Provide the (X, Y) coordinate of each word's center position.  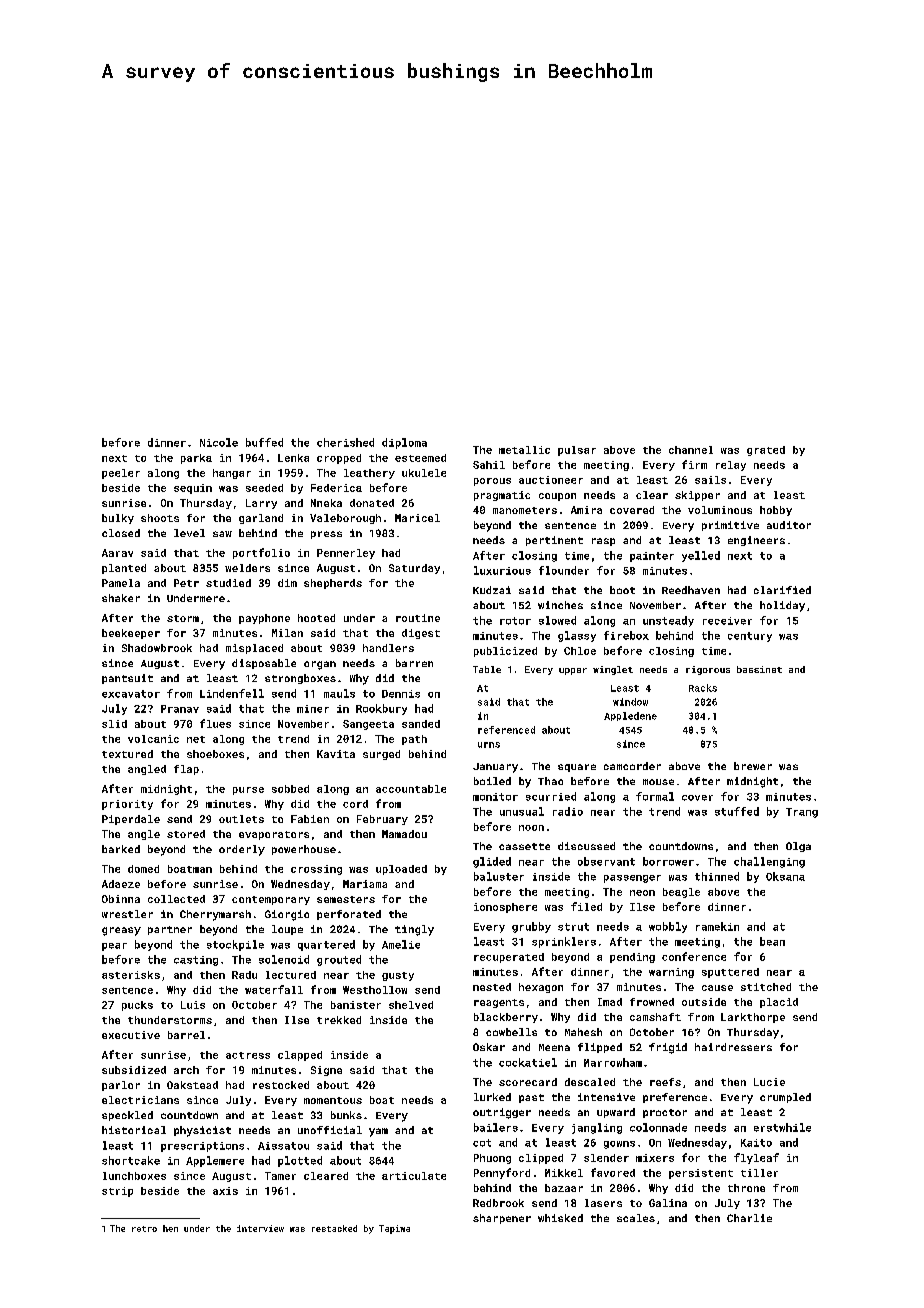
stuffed (737, 811)
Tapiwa (394, 1229)
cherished (345, 442)
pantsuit (127, 679)
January (495, 768)
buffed (264, 442)
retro (144, 1229)
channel (691, 450)
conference (694, 956)
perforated (349, 915)
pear (114, 947)
